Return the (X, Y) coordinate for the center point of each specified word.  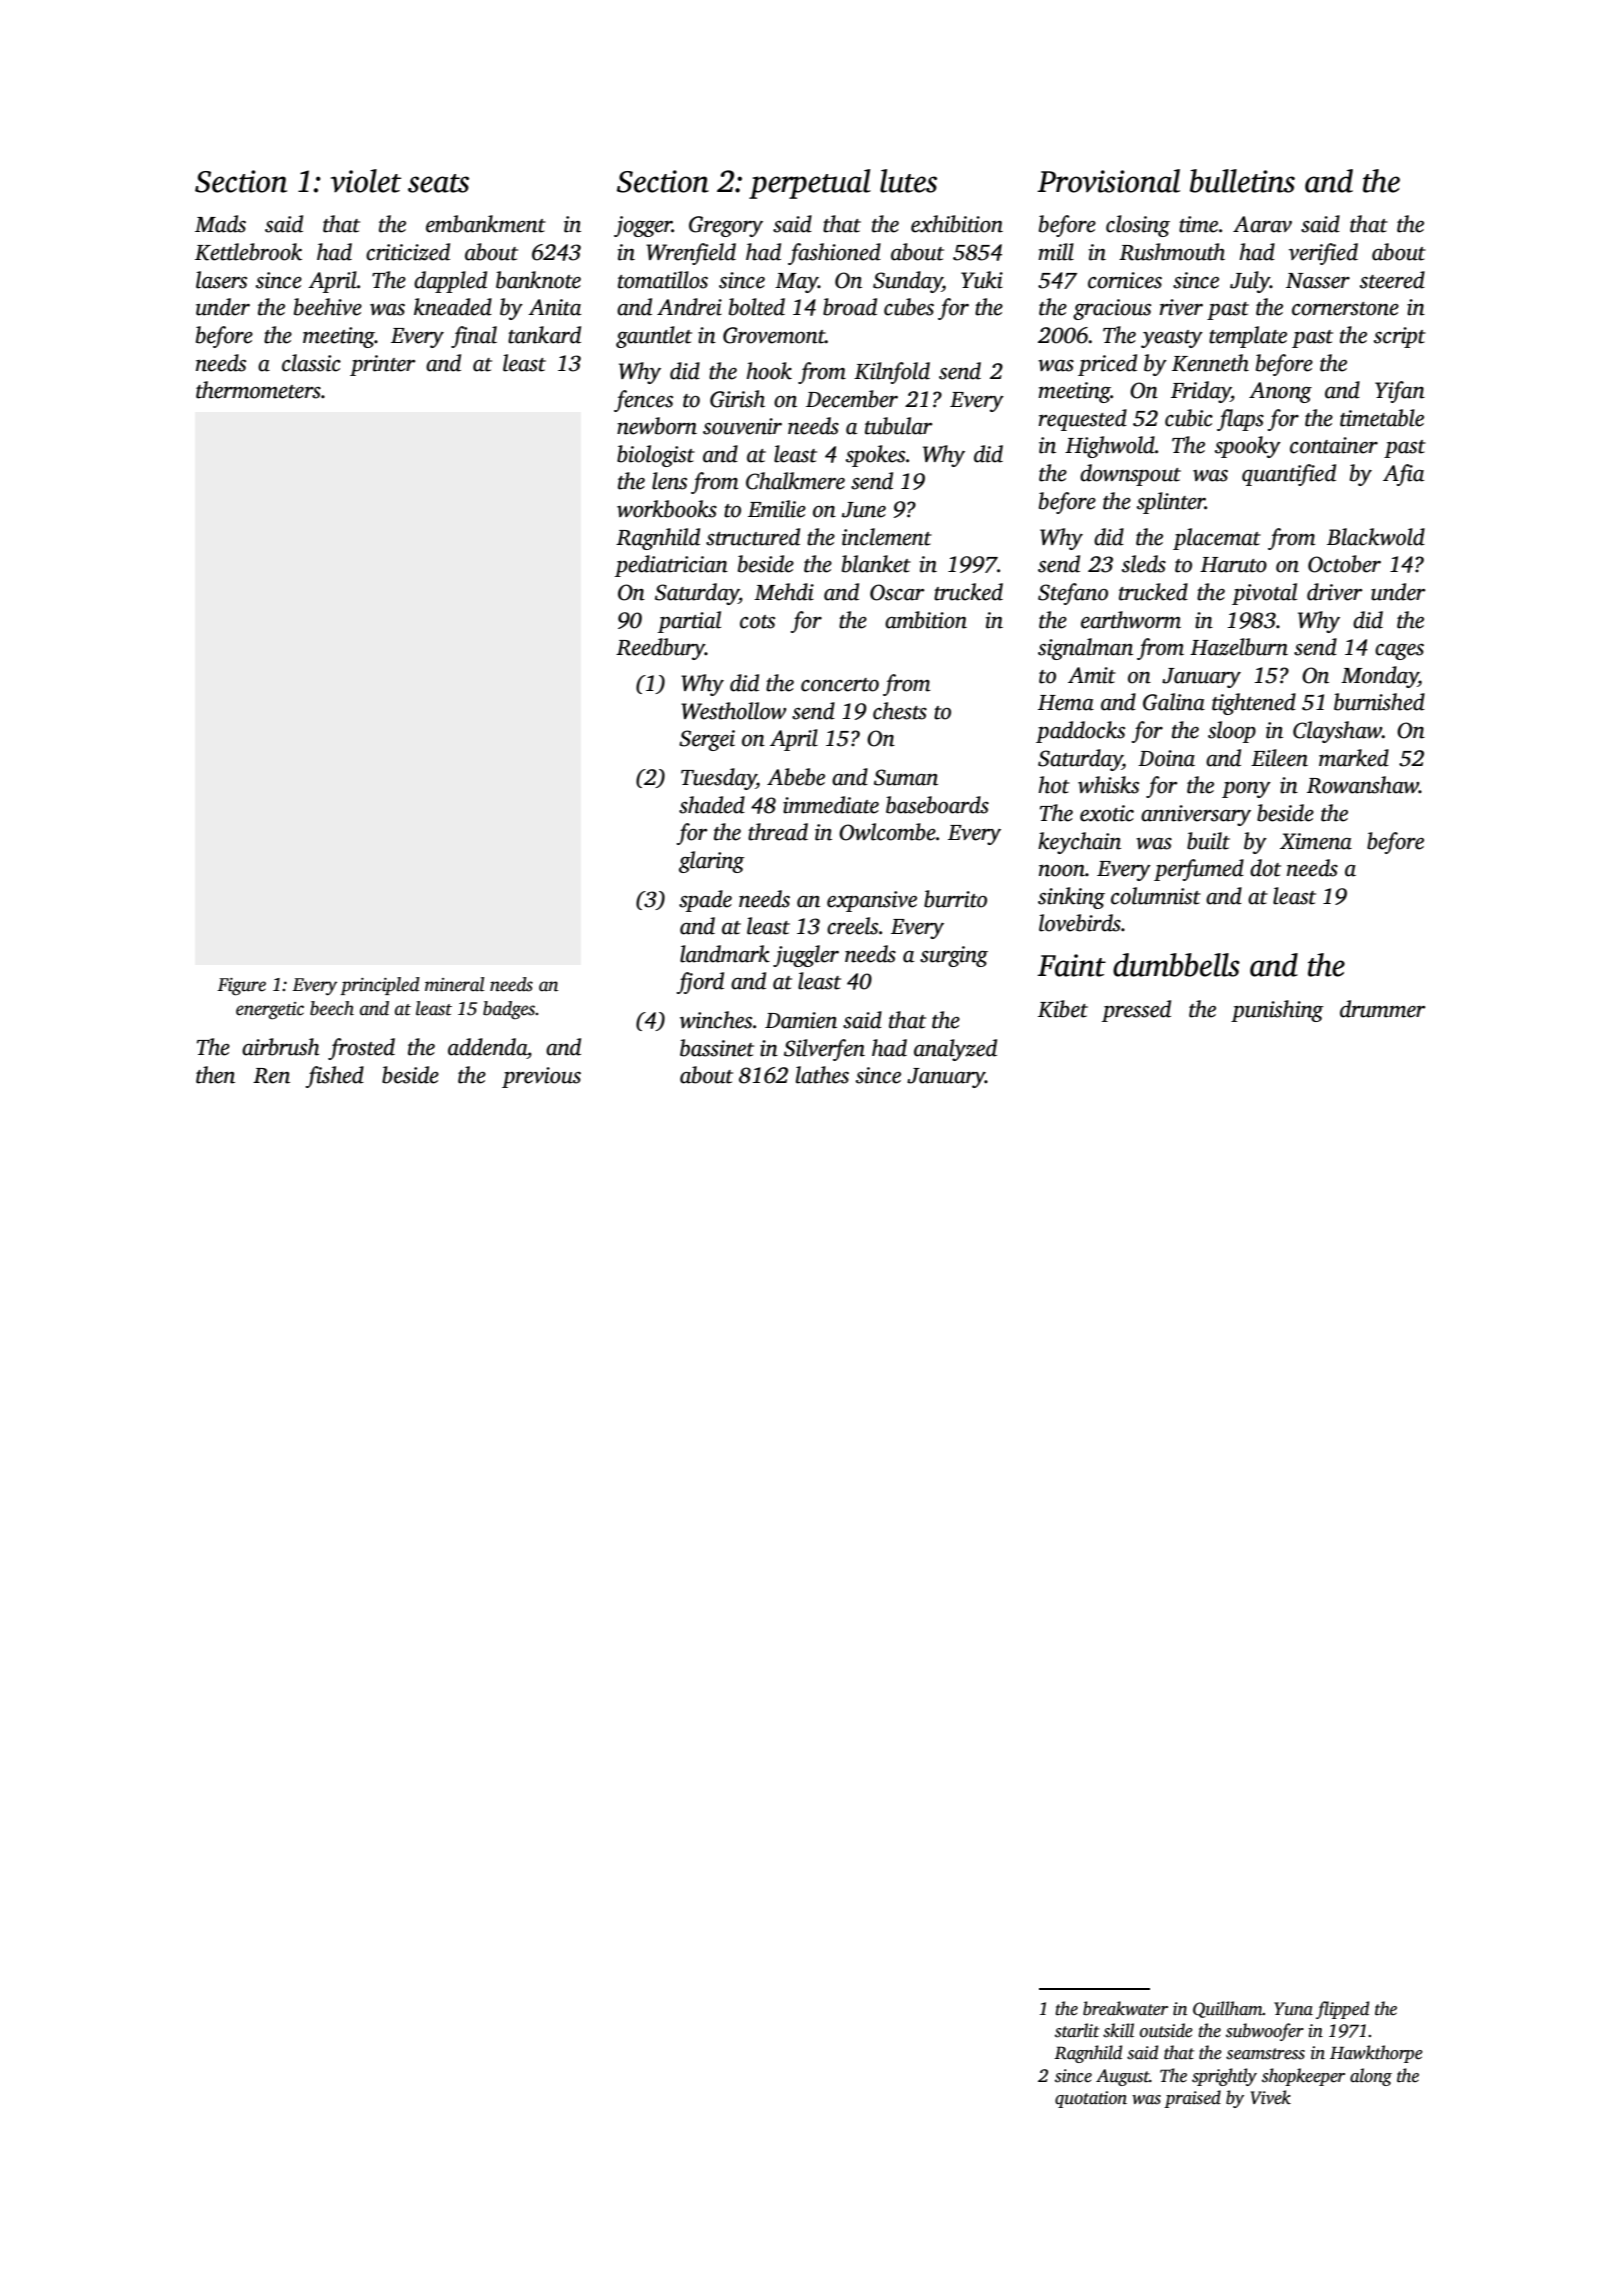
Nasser (1318, 281)
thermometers (258, 390)
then (215, 1075)
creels (852, 926)
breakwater (1125, 2008)
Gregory (726, 226)
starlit (1077, 2030)
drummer (1382, 1009)
